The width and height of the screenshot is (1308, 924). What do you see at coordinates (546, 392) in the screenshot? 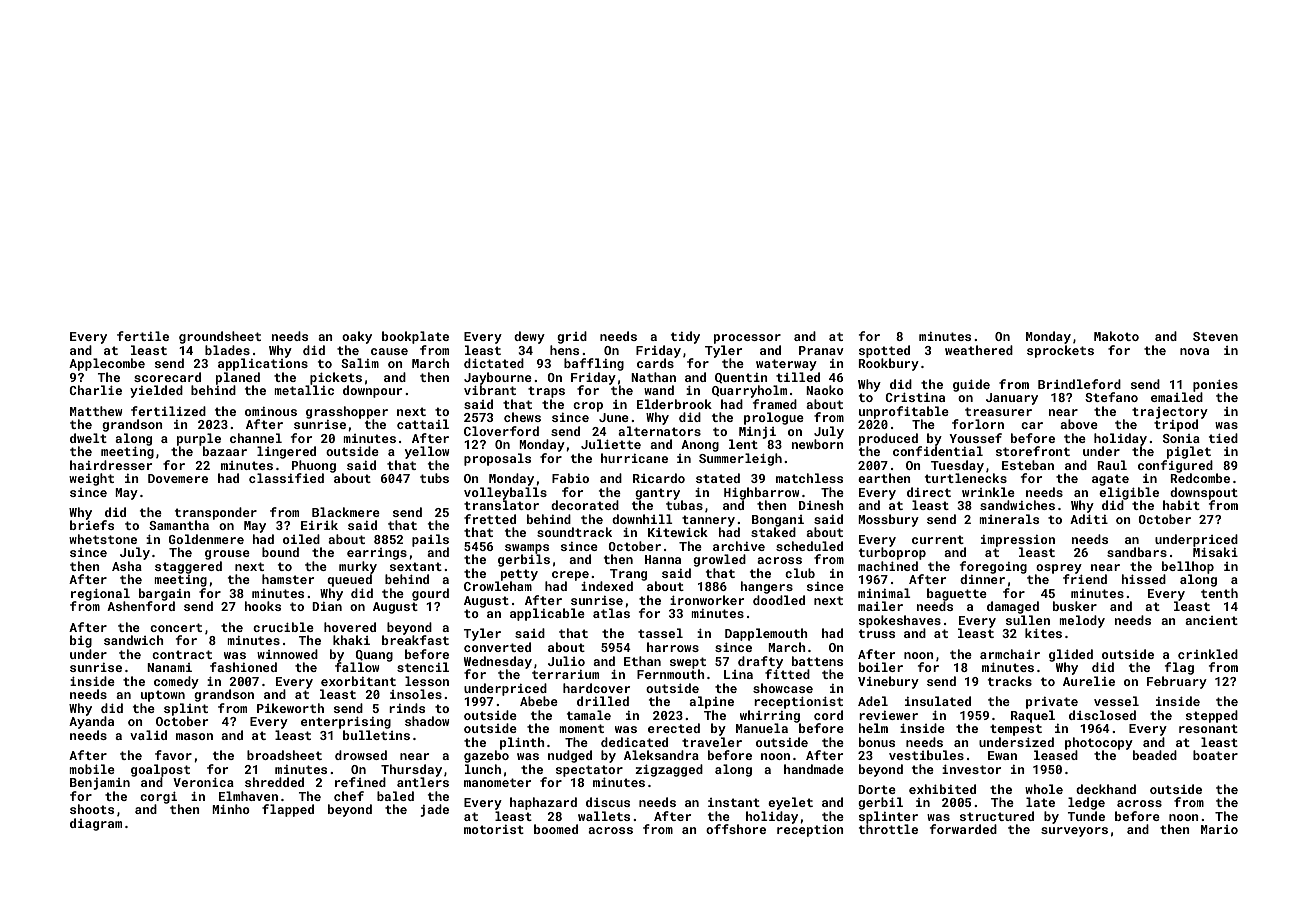
I see `traps` at bounding box center [546, 392].
